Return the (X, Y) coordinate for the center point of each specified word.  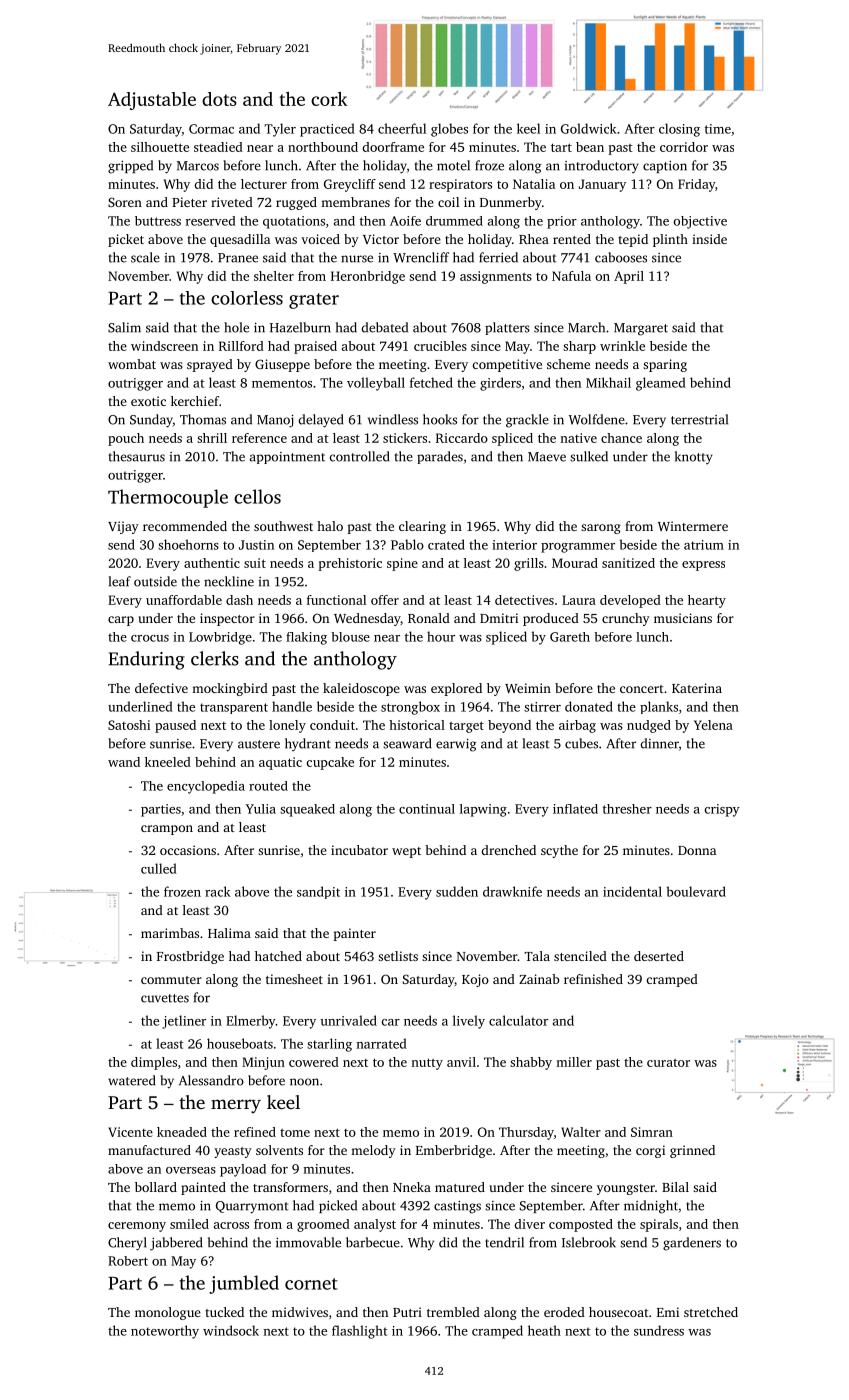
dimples (154, 1063)
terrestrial (699, 419)
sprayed (210, 365)
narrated (381, 1043)
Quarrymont (252, 1207)
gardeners (692, 1244)
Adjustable (152, 101)
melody (373, 1151)
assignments (496, 277)
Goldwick (589, 128)
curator (668, 1063)
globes (449, 130)
